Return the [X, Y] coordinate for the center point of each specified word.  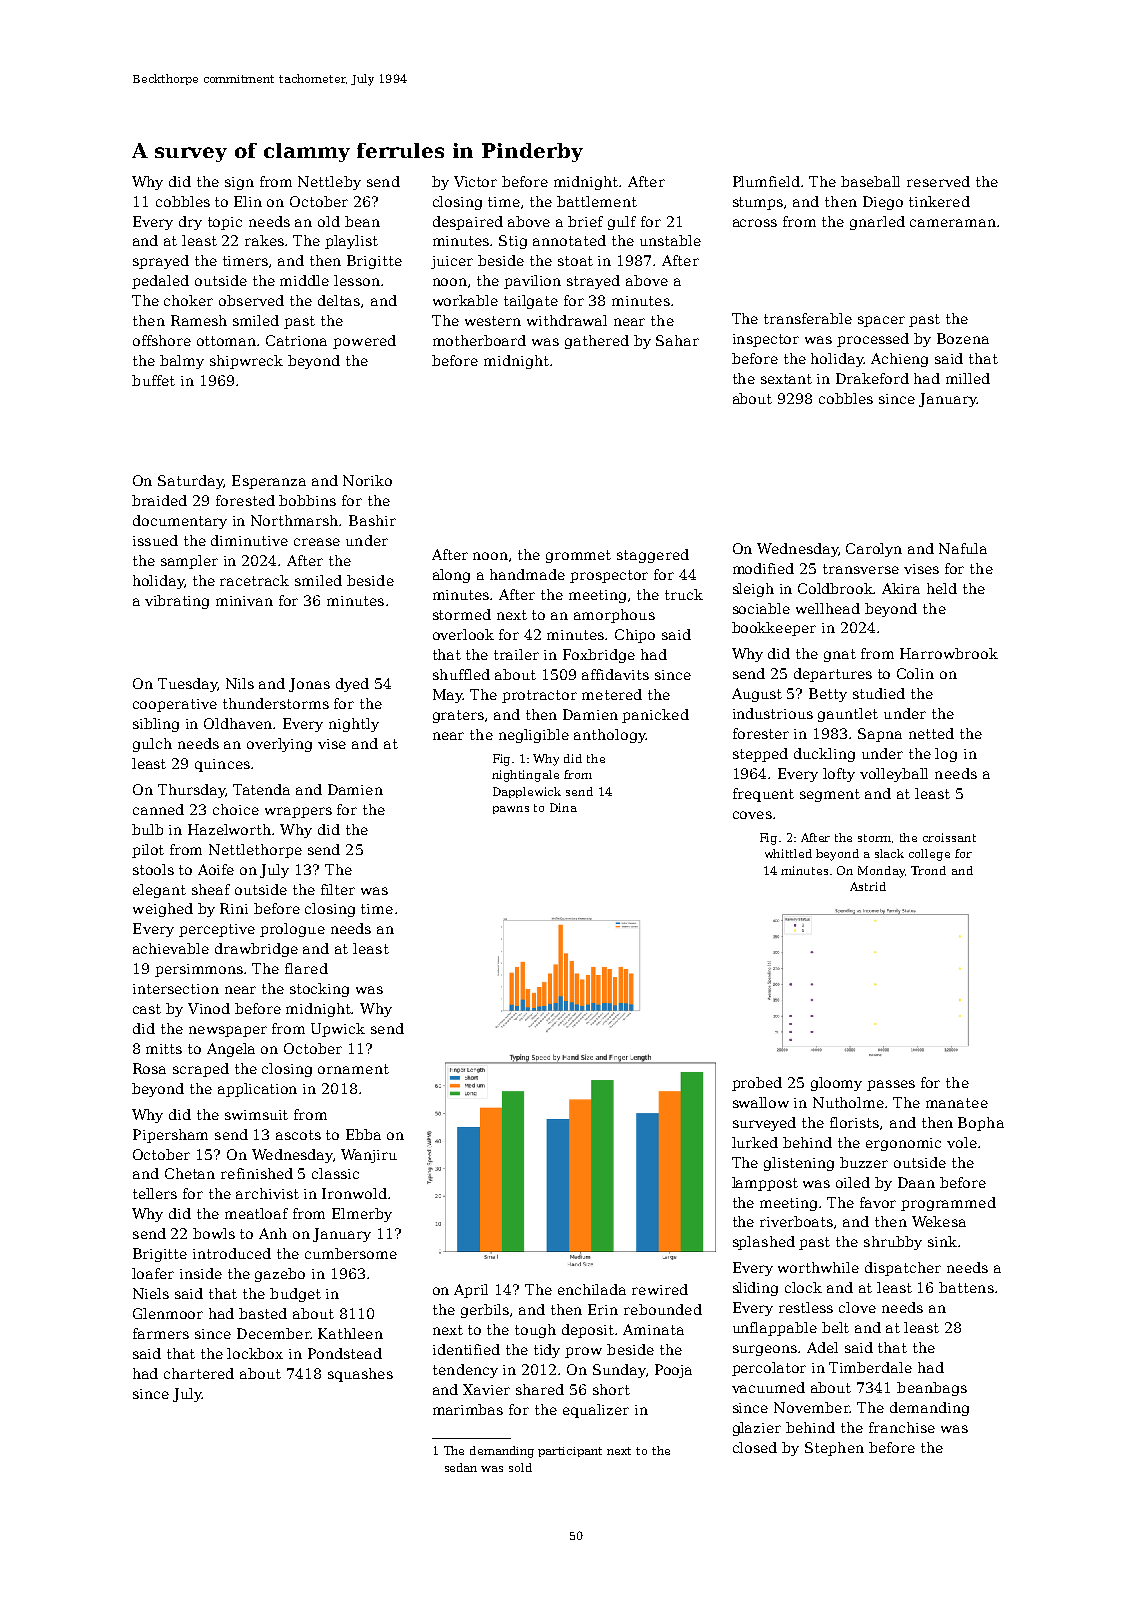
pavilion [532, 282]
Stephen [834, 1449]
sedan [461, 1467]
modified [763, 568]
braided [159, 500]
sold [520, 1467]
